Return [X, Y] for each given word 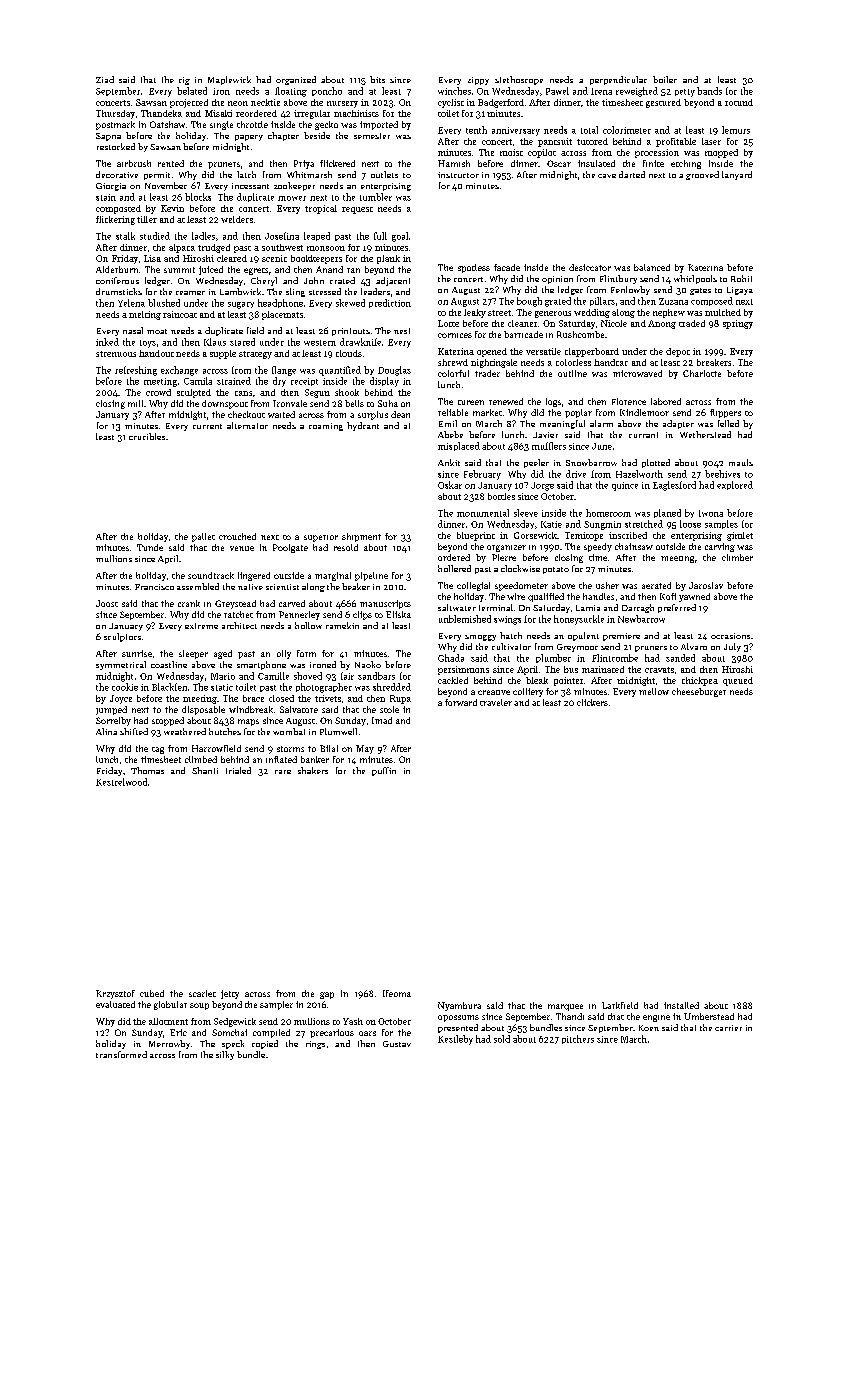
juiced [211, 270]
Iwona [711, 513]
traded [692, 323]
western [320, 343]
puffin [384, 771]
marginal [333, 576]
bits [377, 79]
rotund [739, 102]
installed [681, 1005]
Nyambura [459, 1006]
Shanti [205, 770]
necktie [265, 102]
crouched [237, 536]
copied [265, 1044]
